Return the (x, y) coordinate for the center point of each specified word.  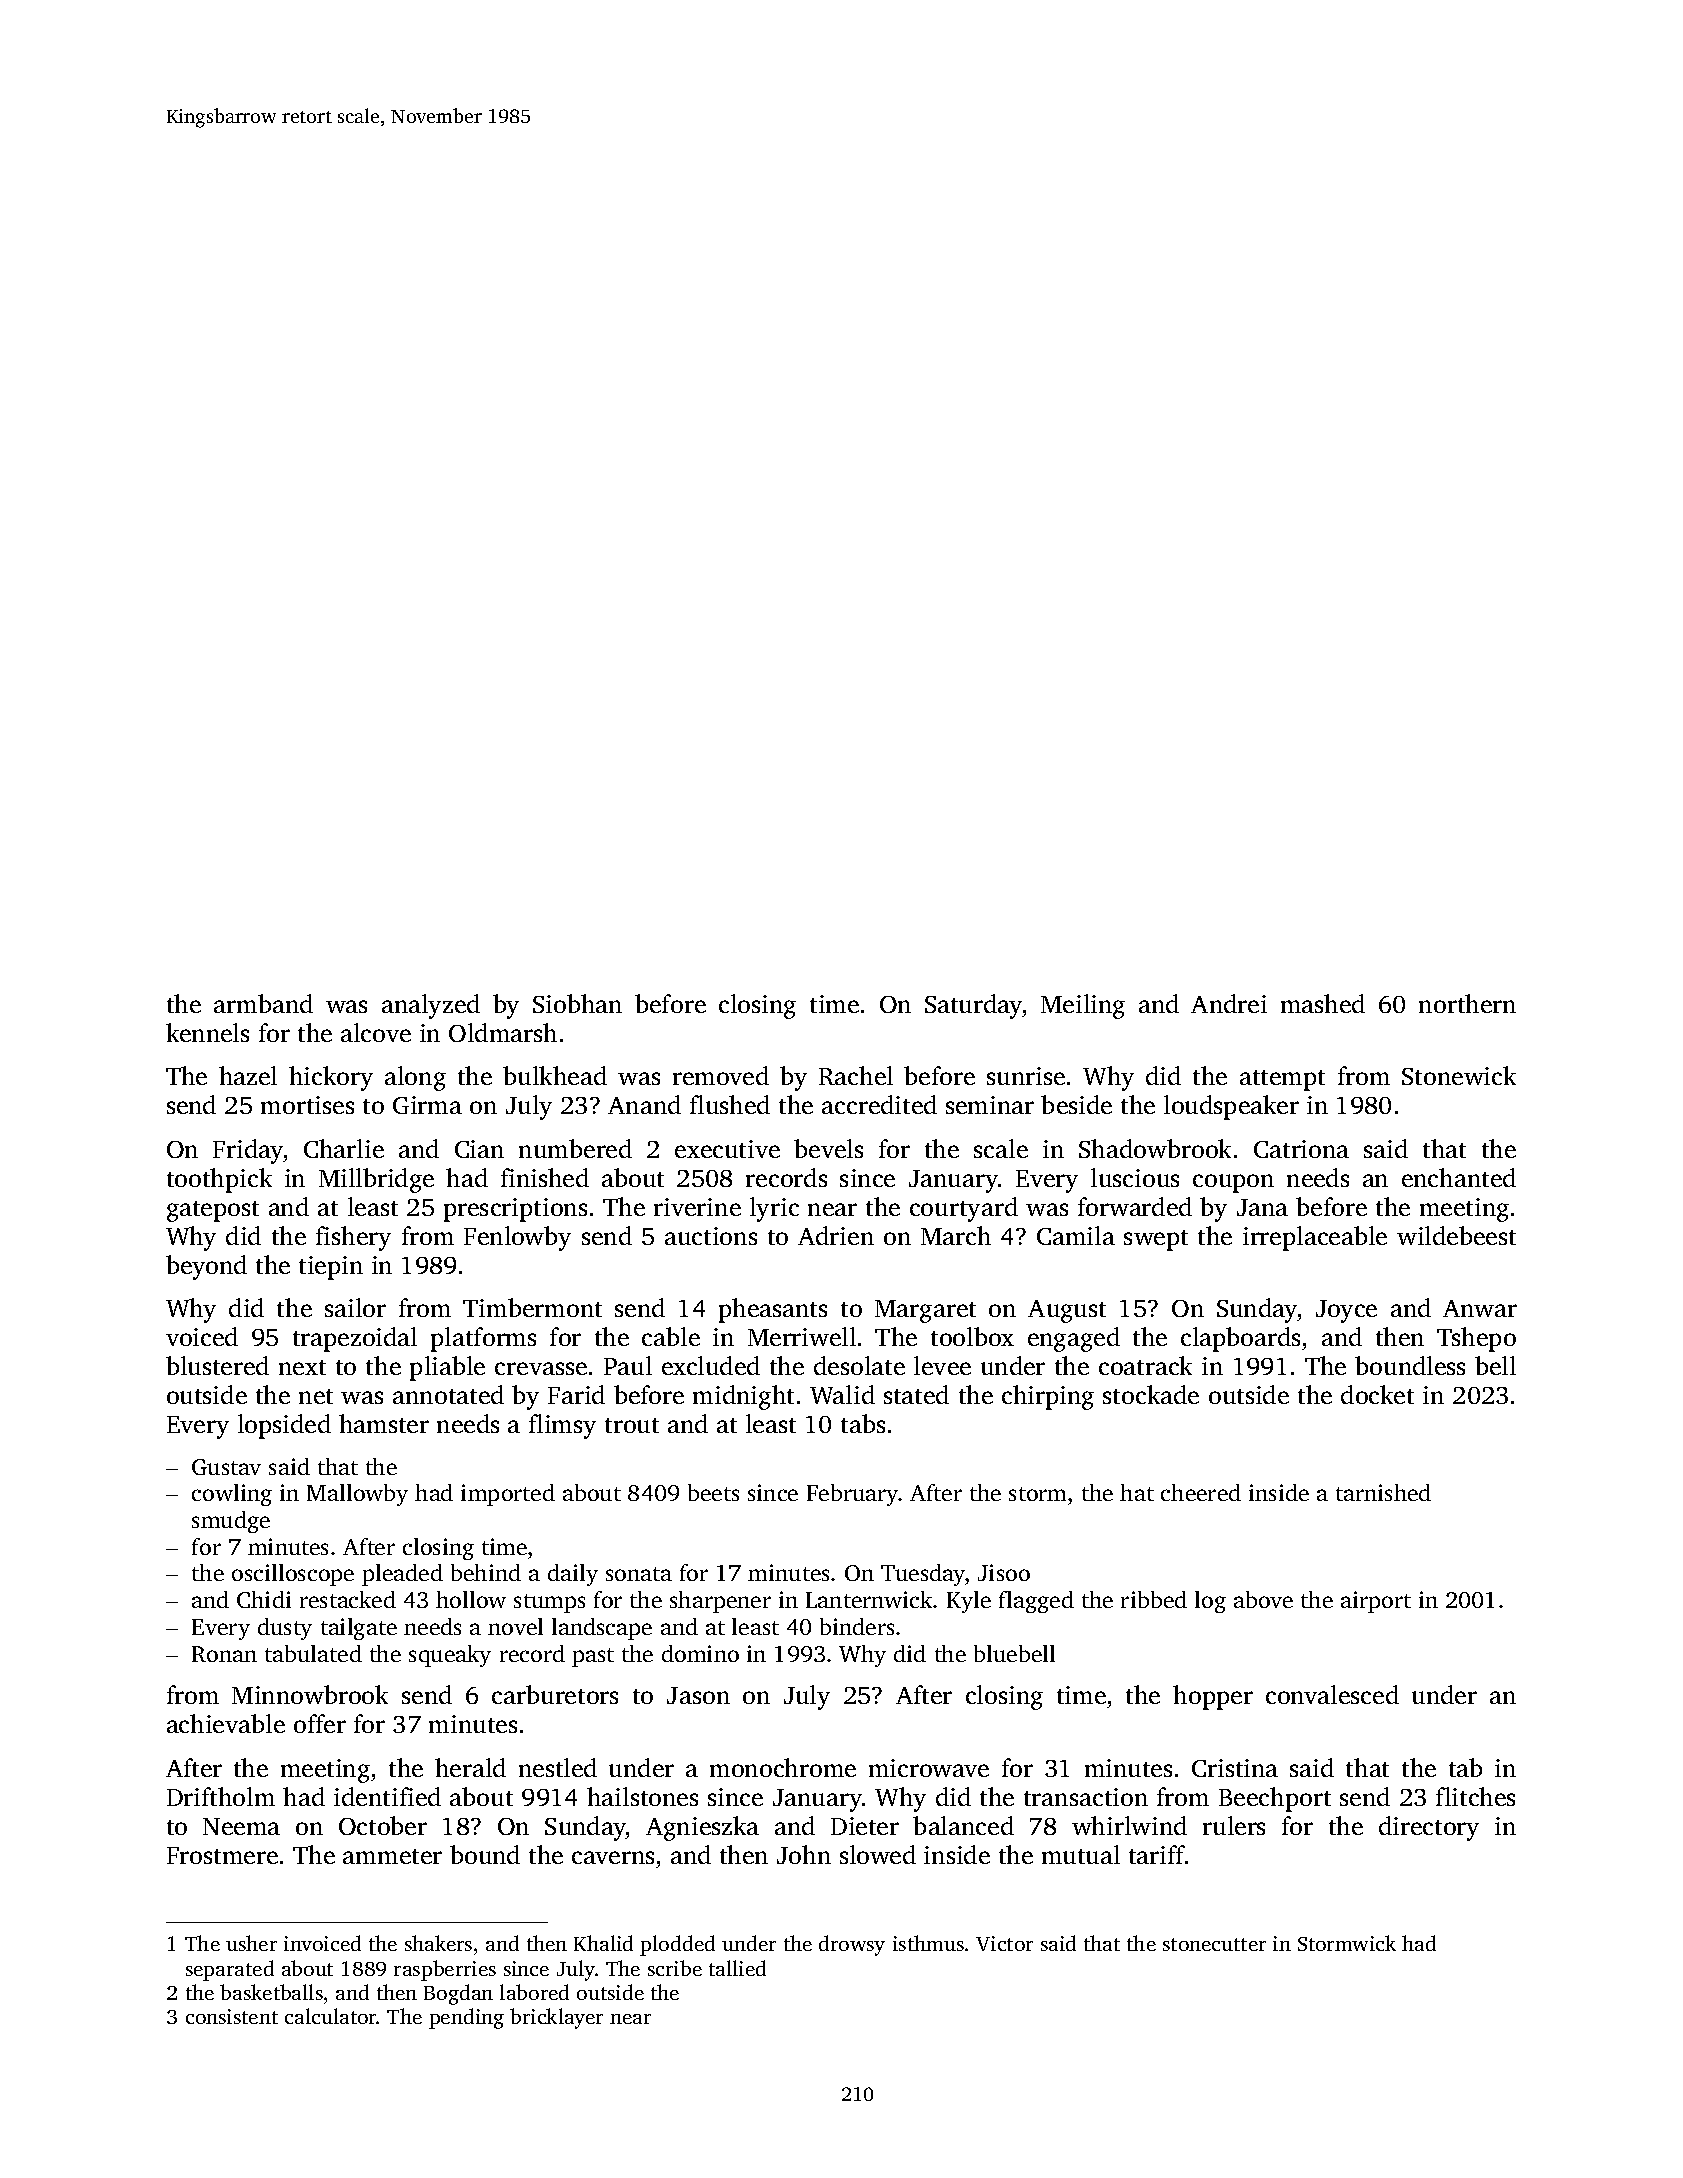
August (1067, 1311)
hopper (1213, 1697)
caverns (613, 1857)
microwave (929, 1768)
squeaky (450, 1656)
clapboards (1240, 1339)
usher (251, 1943)
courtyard (964, 1209)
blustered (217, 1365)
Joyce (1346, 1311)
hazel (248, 1075)
